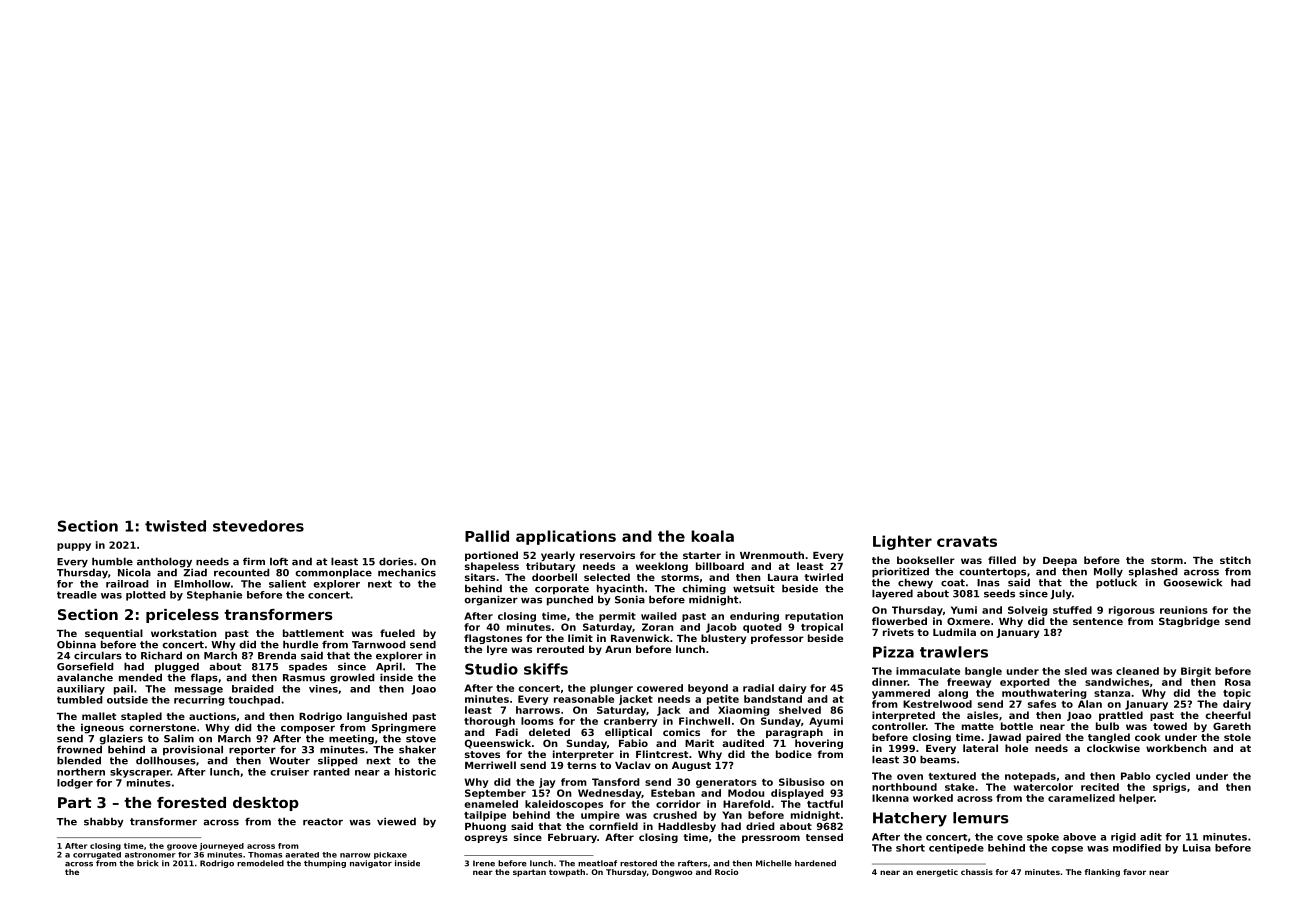  I want to click on topic, so click(1237, 694).
